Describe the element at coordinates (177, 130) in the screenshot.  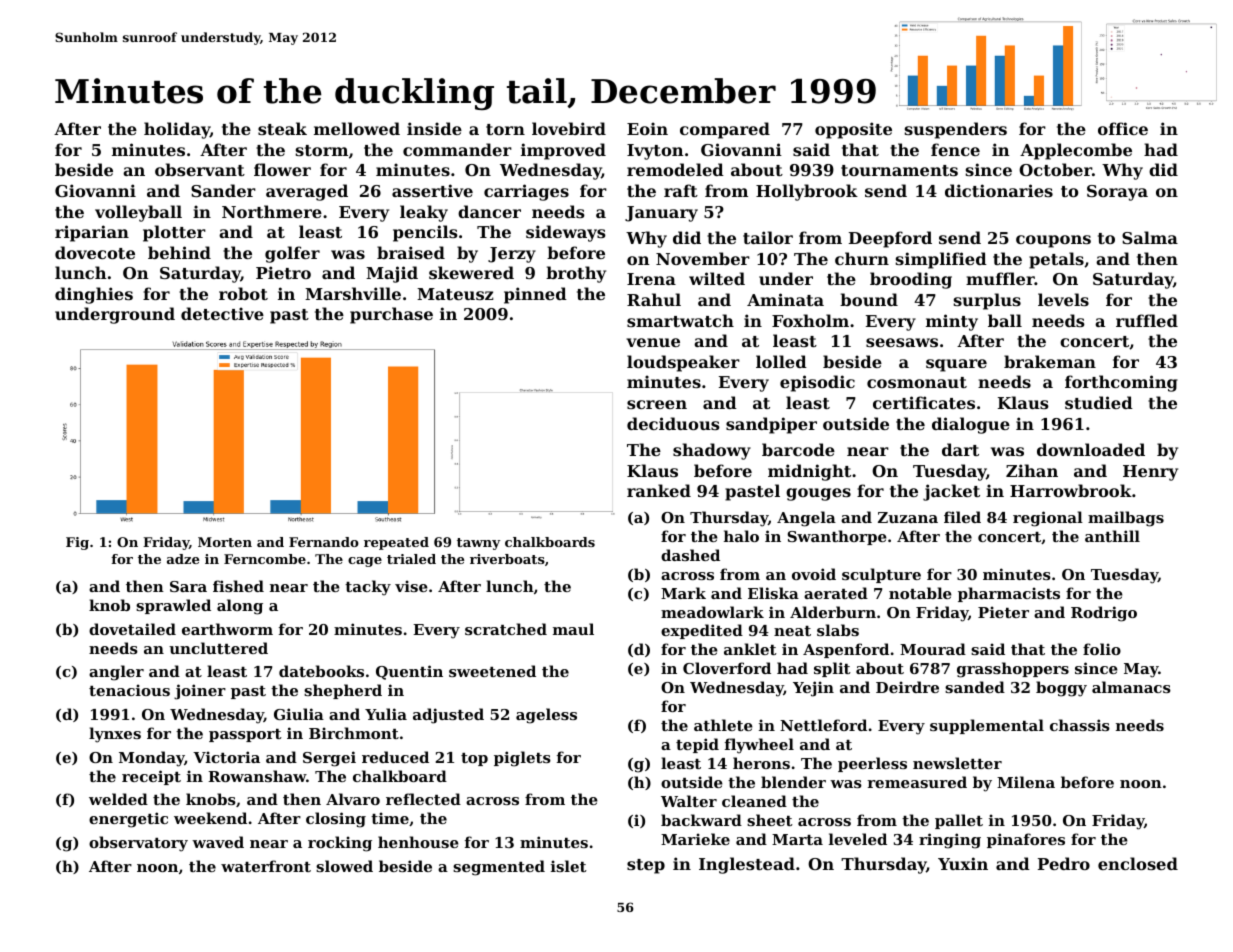
I see `holiday` at that location.
